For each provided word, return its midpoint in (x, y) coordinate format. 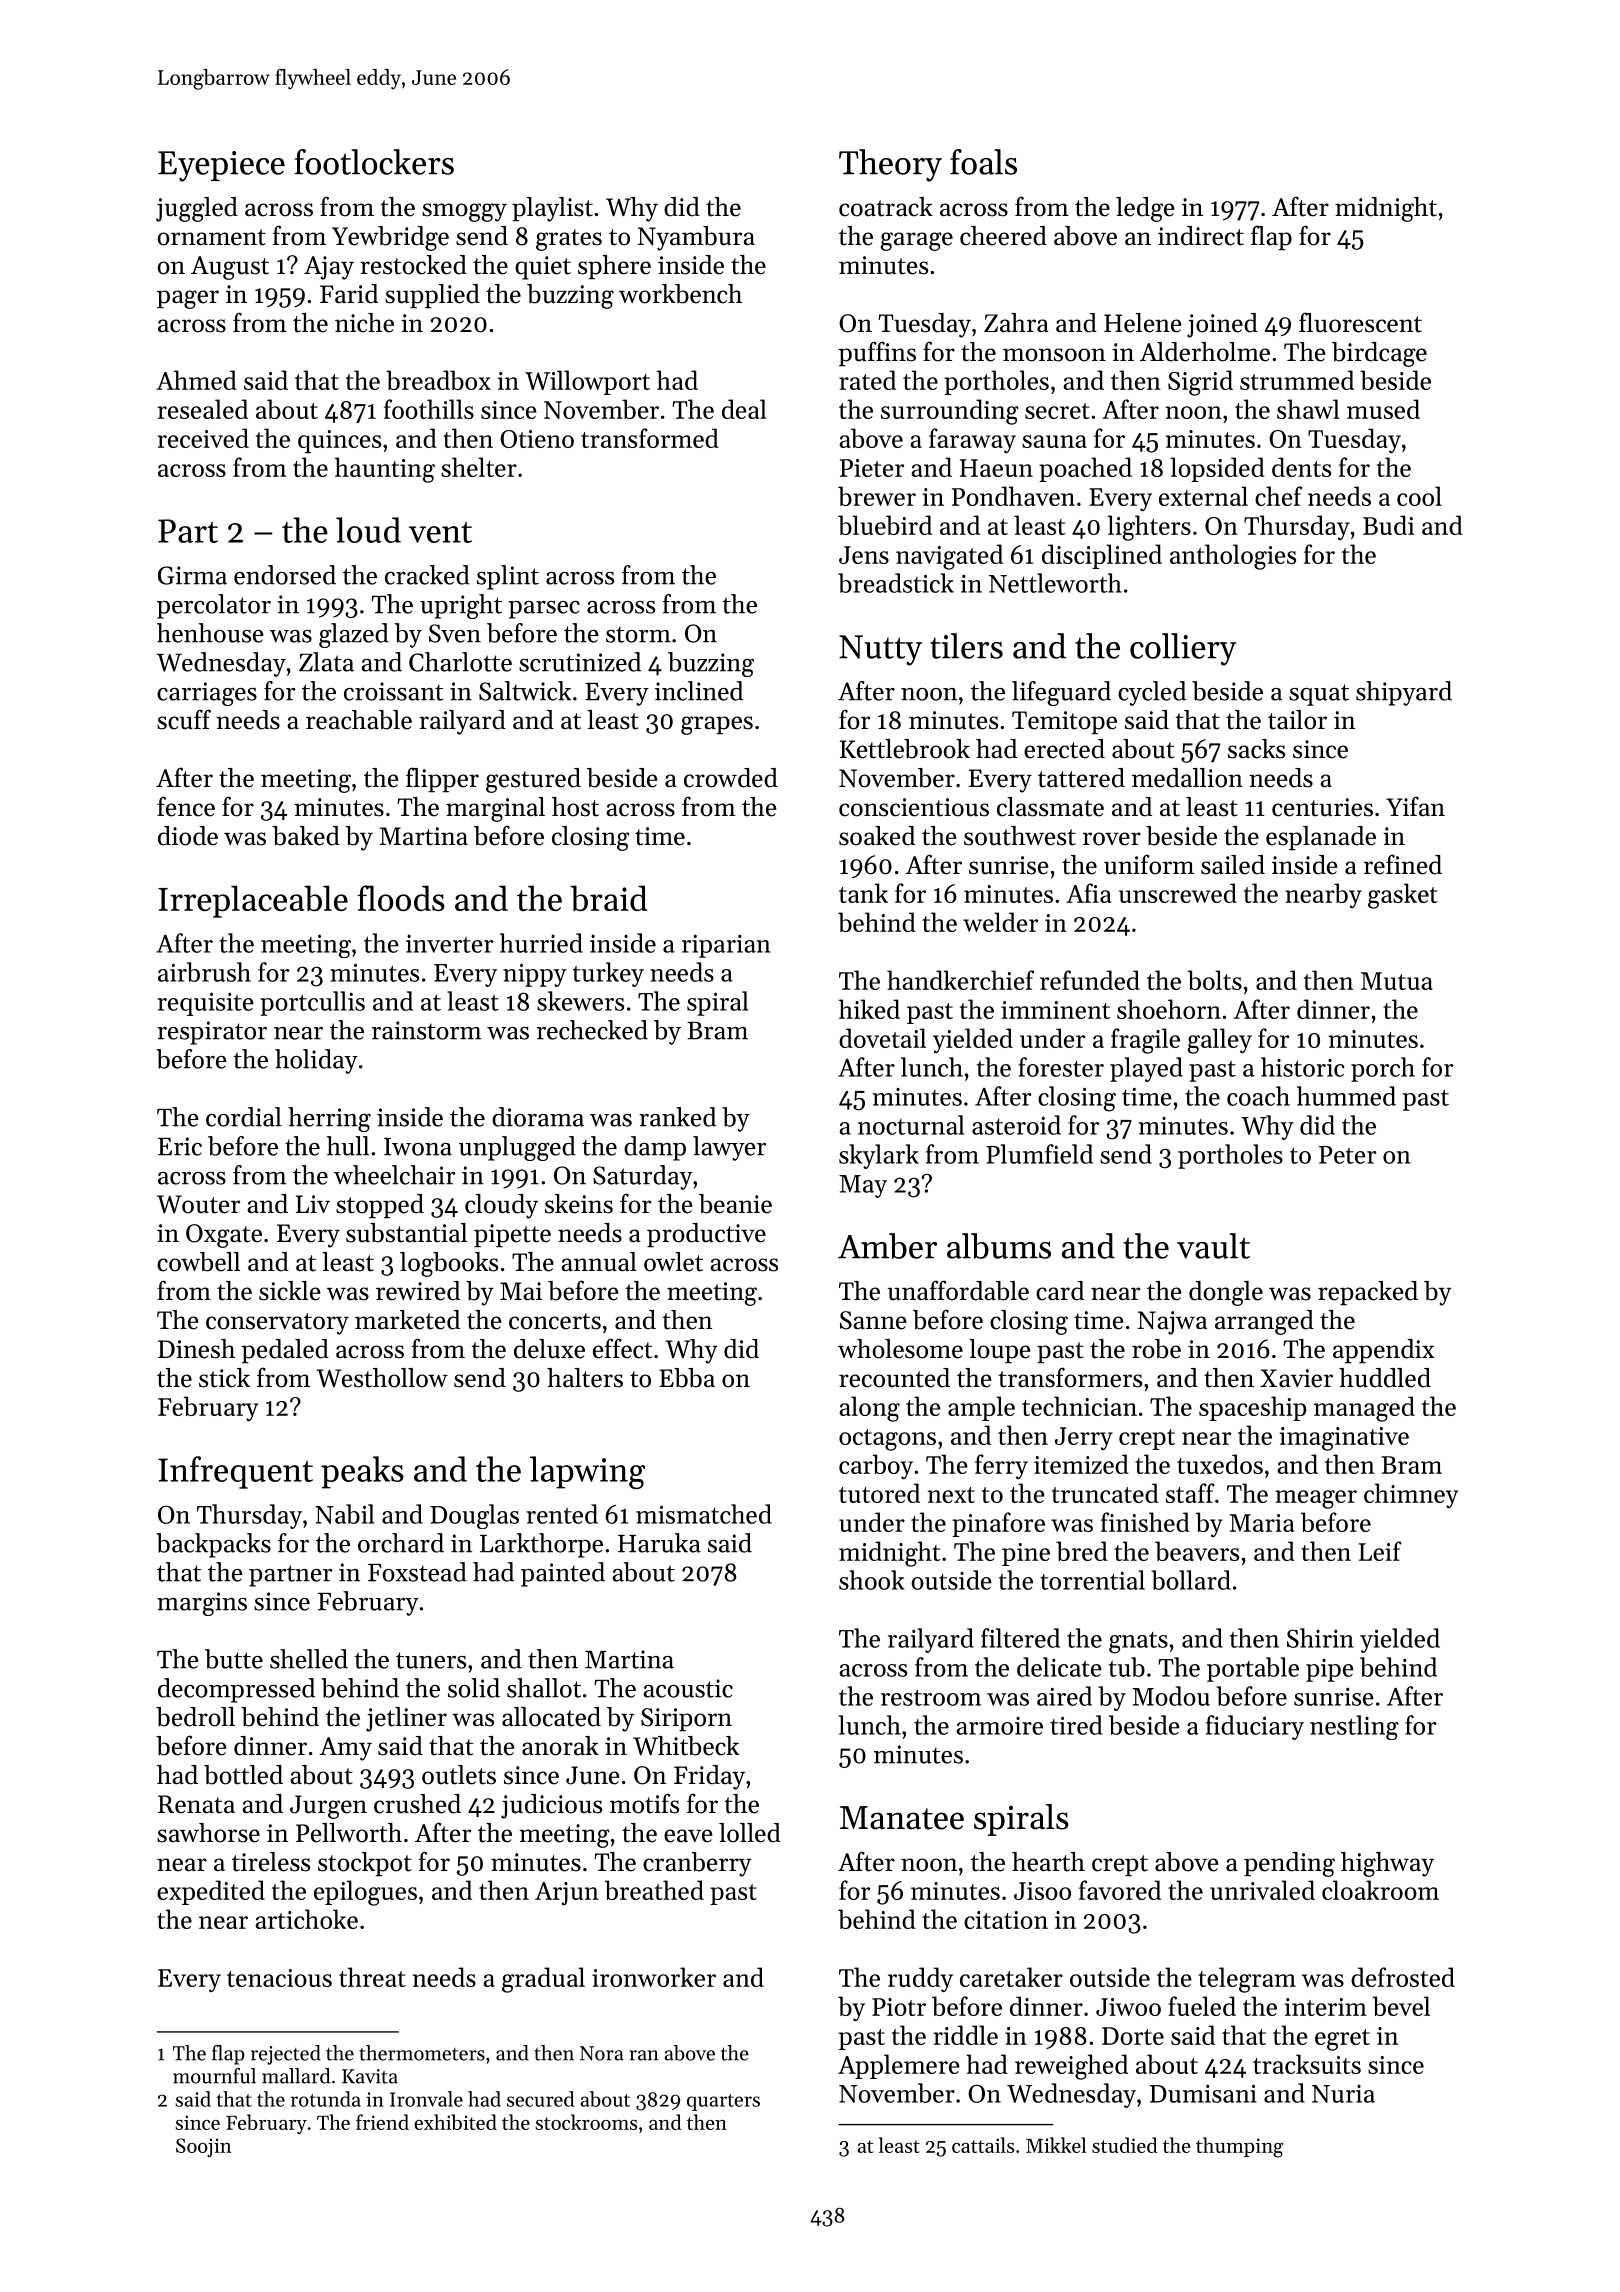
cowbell (198, 1262)
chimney (1411, 1495)
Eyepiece (221, 166)
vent (440, 532)
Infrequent (235, 1472)
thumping (1239, 2147)
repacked (1368, 1293)
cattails (983, 2145)
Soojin (204, 2147)
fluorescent (1360, 322)
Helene (1143, 323)
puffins (877, 353)
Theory (890, 165)
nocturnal (911, 1125)
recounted (894, 1378)
